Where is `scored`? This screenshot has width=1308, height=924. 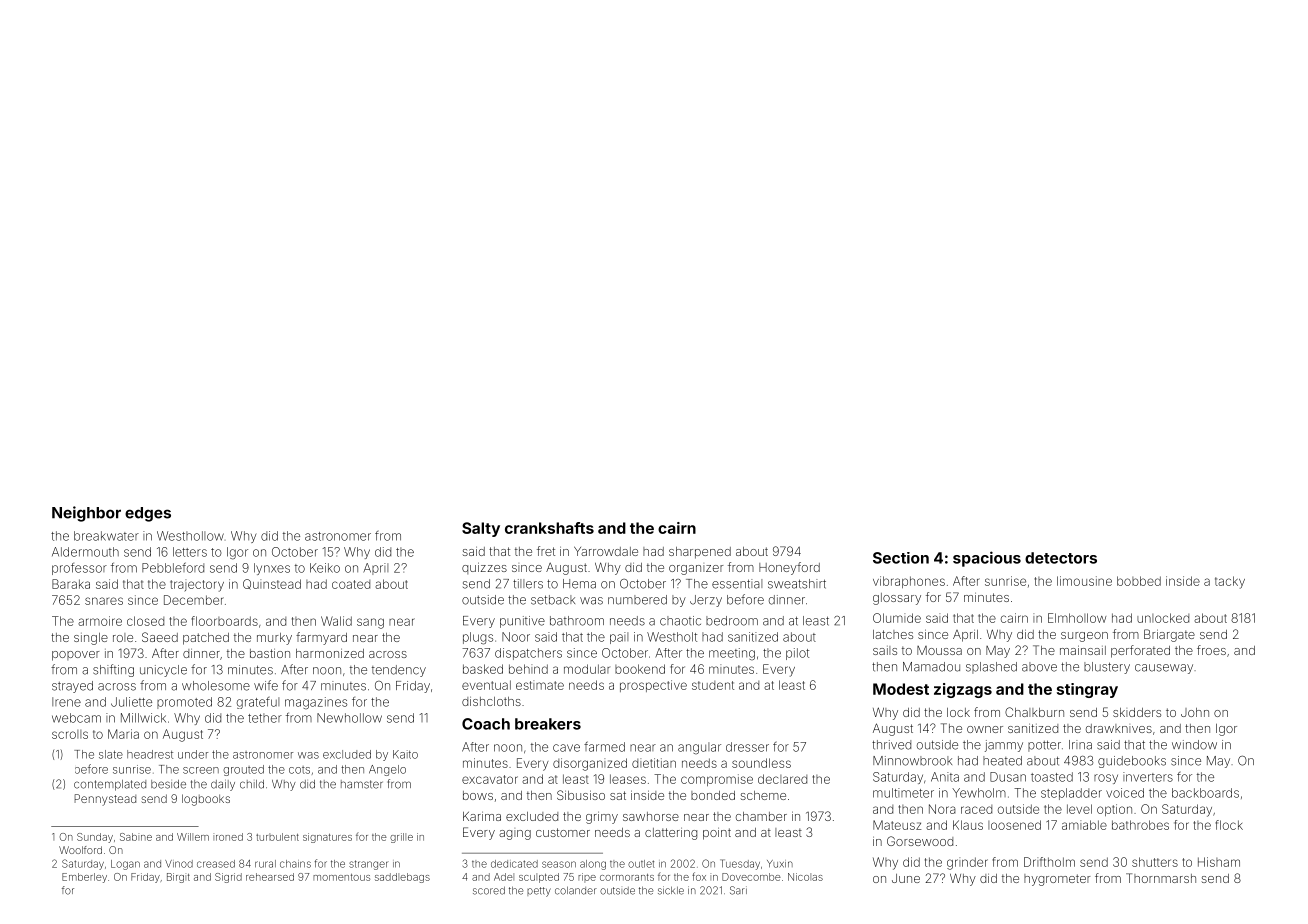 scored is located at coordinates (489, 890).
